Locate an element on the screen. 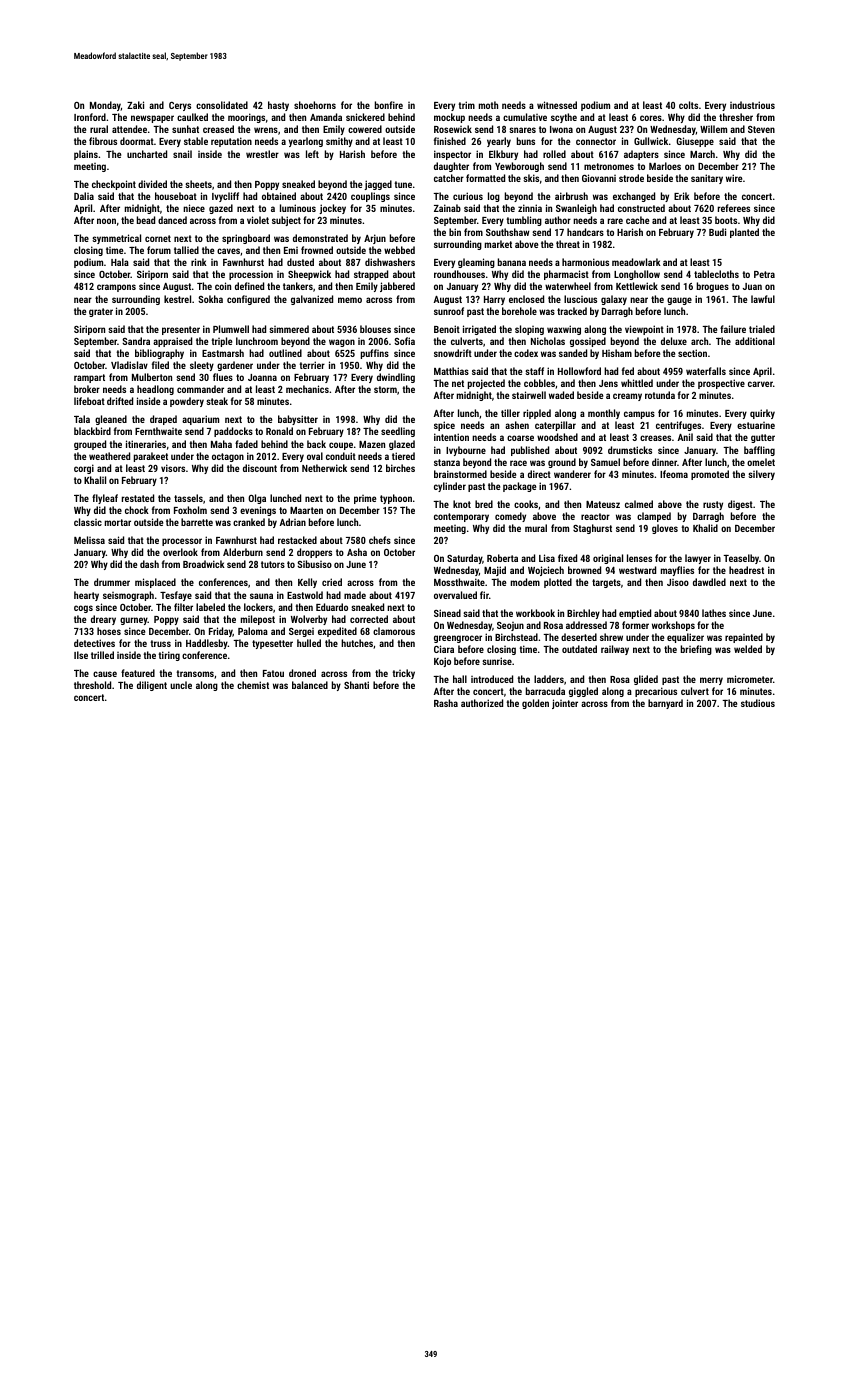 The width and height of the screenshot is (849, 1400). projected is located at coordinates (486, 384).
